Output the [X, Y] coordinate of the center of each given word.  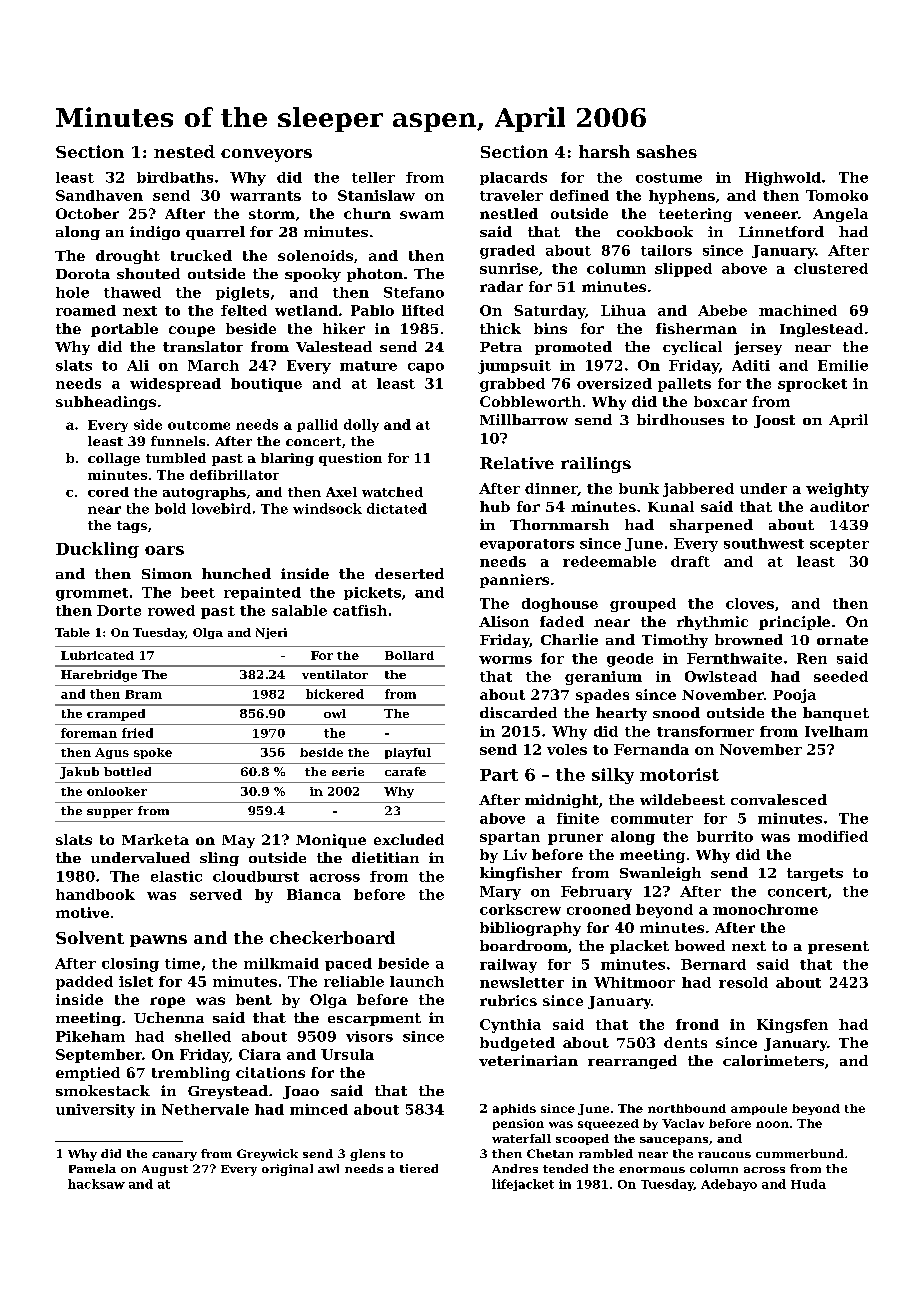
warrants [265, 196]
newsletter [522, 982]
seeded [841, 676]
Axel [341, 492]
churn [367, 213]
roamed [86, 310]
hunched [236, 573]
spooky [313, 275]
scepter [839, 545]
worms [505, 660]
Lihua [623, 310]
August [165, 1170]
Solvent [90, 937]
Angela [840, 215]
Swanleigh [660, 874]
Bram [143, 694]
